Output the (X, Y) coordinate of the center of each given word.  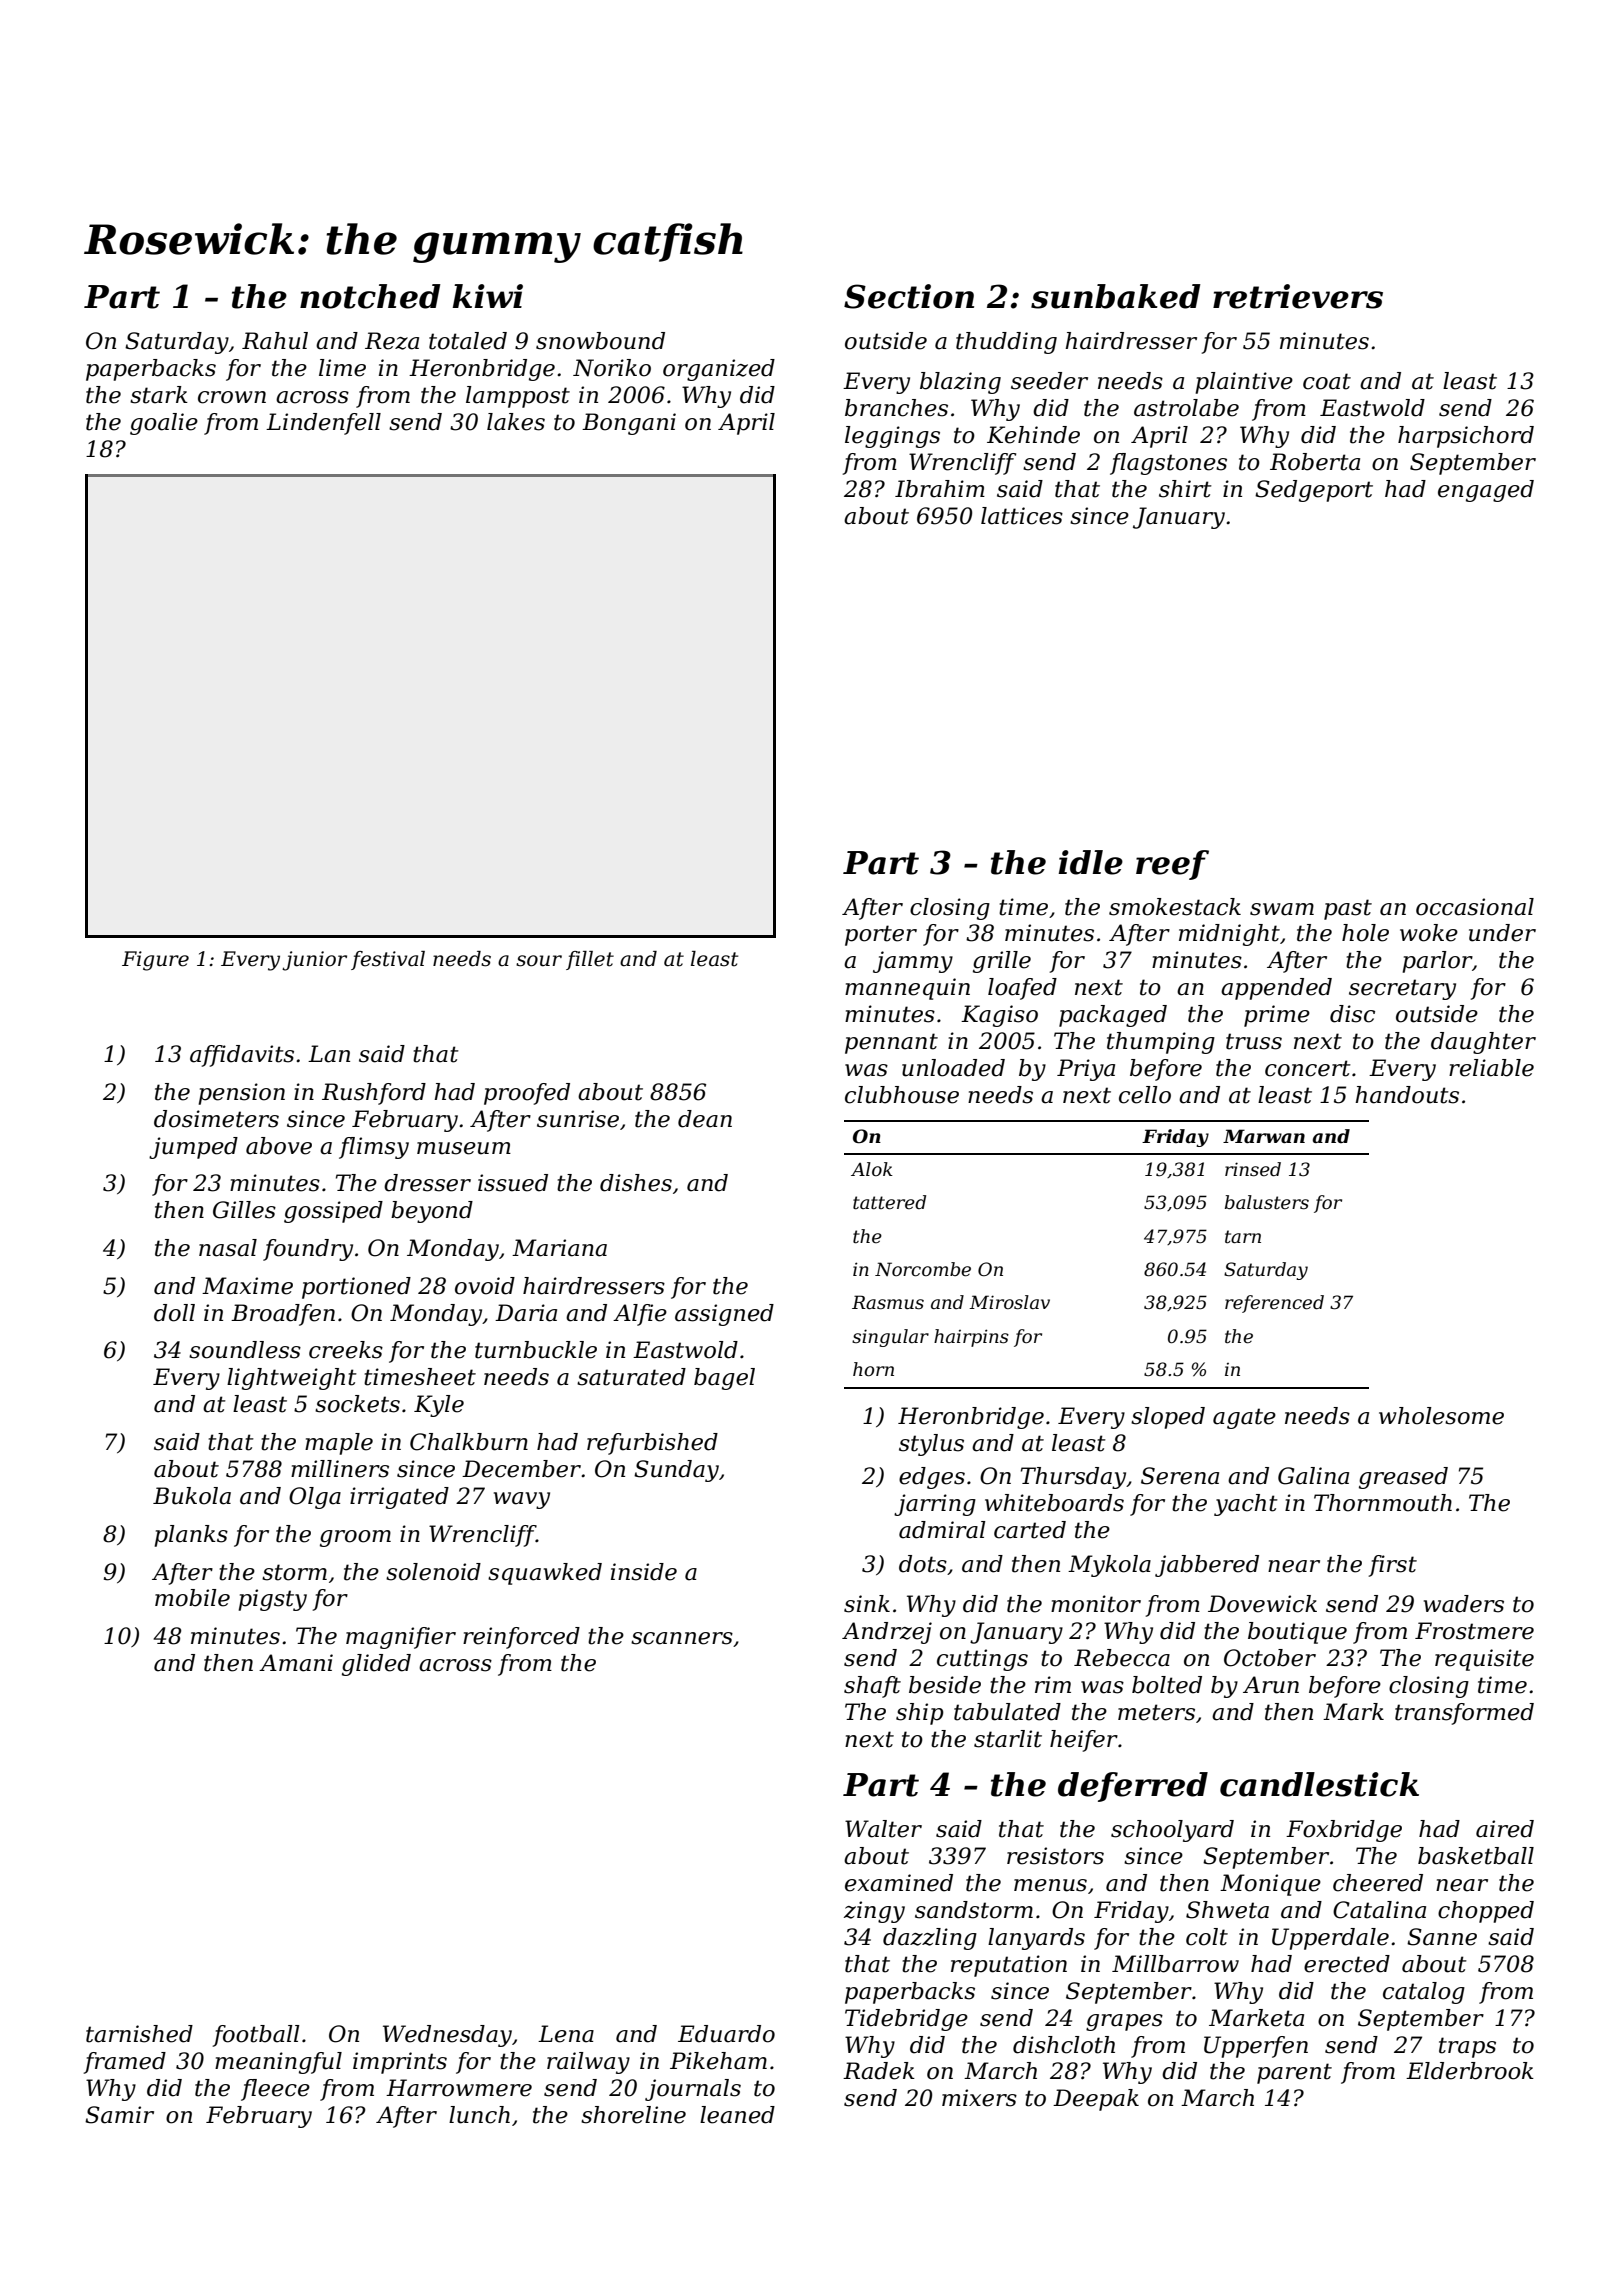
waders (1464, 1604)
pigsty (273, 1600)
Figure (155, 961)
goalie (164, 424)
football (256, 2036)
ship (920, 1714)
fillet (590, 960)
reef (1172, 865)
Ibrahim (940, 489)
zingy (874, 1912)
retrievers (1298, 296)
